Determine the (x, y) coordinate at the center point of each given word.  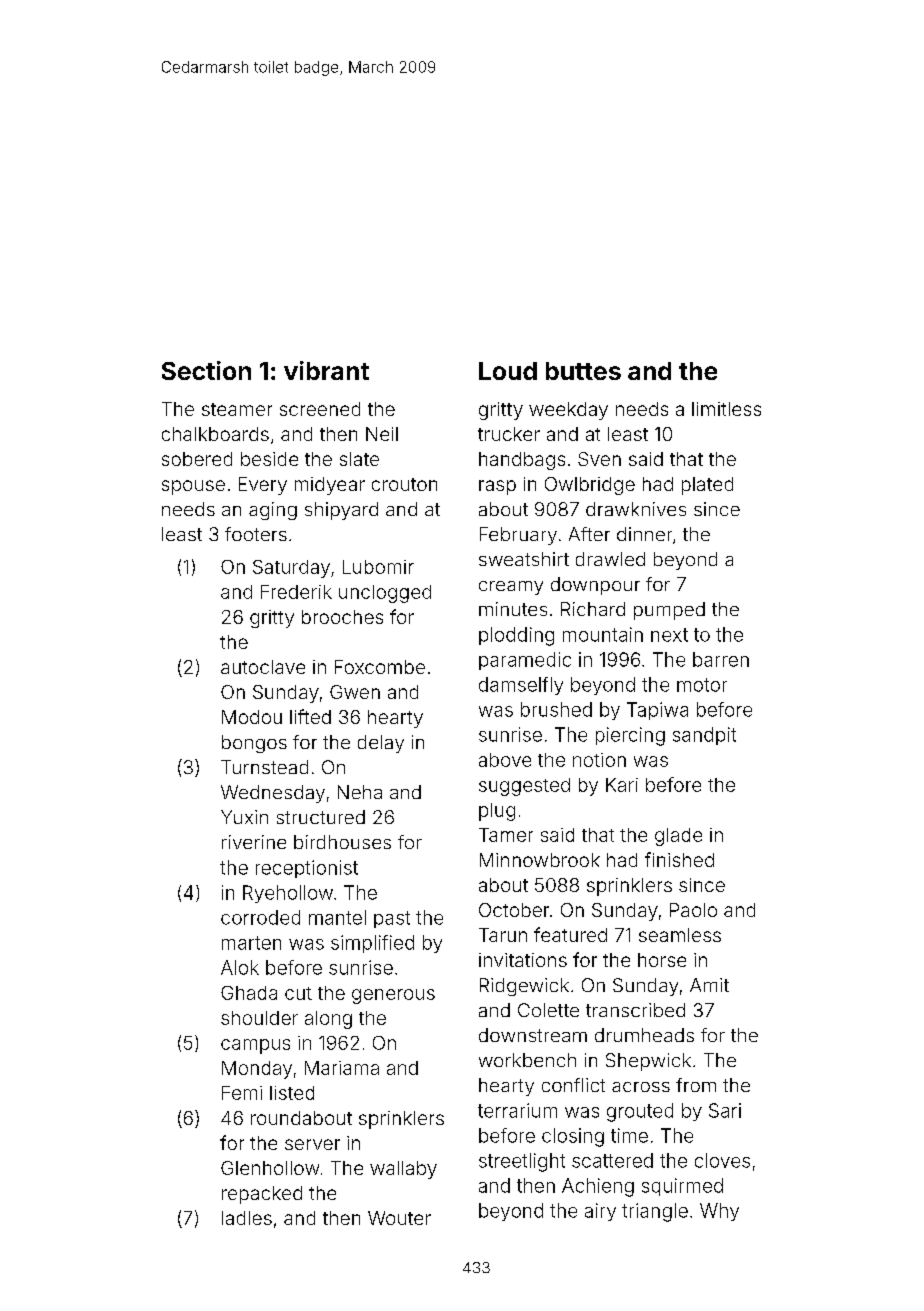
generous (393, 996)
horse (662, 960)
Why (719, 1212)
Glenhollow (270, 1168)
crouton (404, 484)
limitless (726, 409)
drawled (610, 559)
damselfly (521, 686)
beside (269, 459)
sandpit (704, 736)
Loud (508, 371)
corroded (260, 917)
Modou (252, 717)
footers (256, 534)
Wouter (399, 1218)
